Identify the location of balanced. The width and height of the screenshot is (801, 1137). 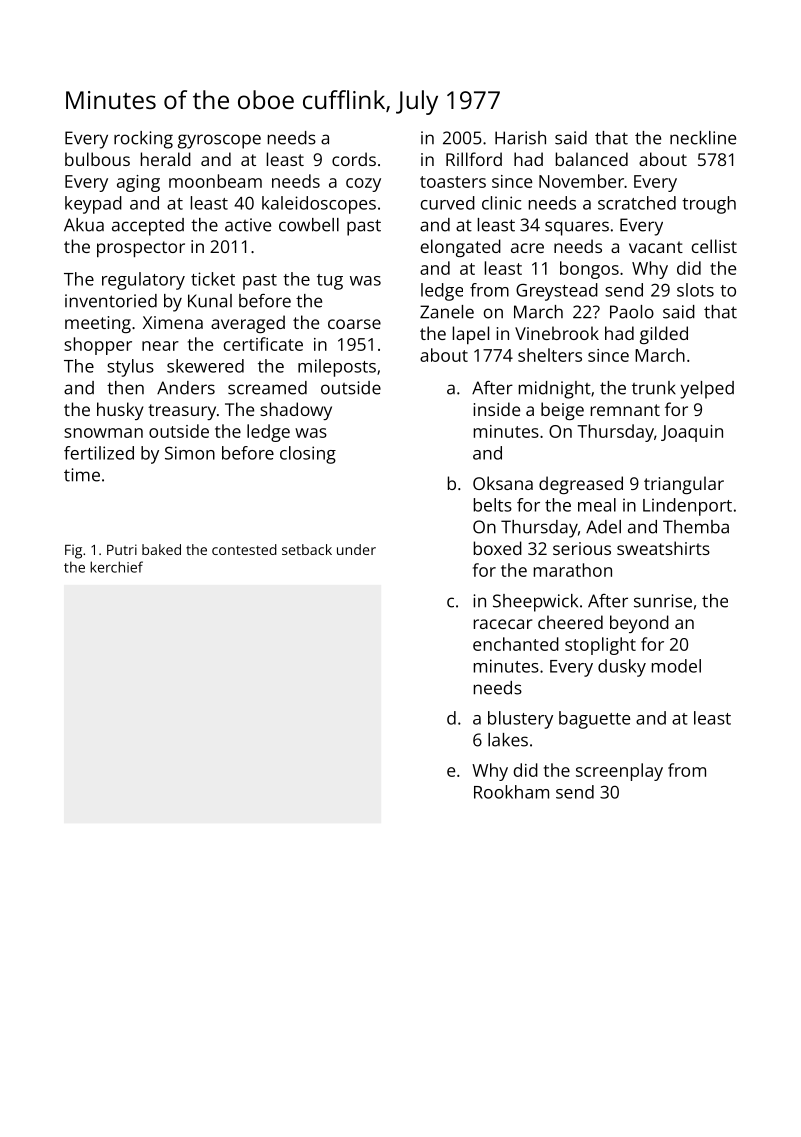
(592, 159).
